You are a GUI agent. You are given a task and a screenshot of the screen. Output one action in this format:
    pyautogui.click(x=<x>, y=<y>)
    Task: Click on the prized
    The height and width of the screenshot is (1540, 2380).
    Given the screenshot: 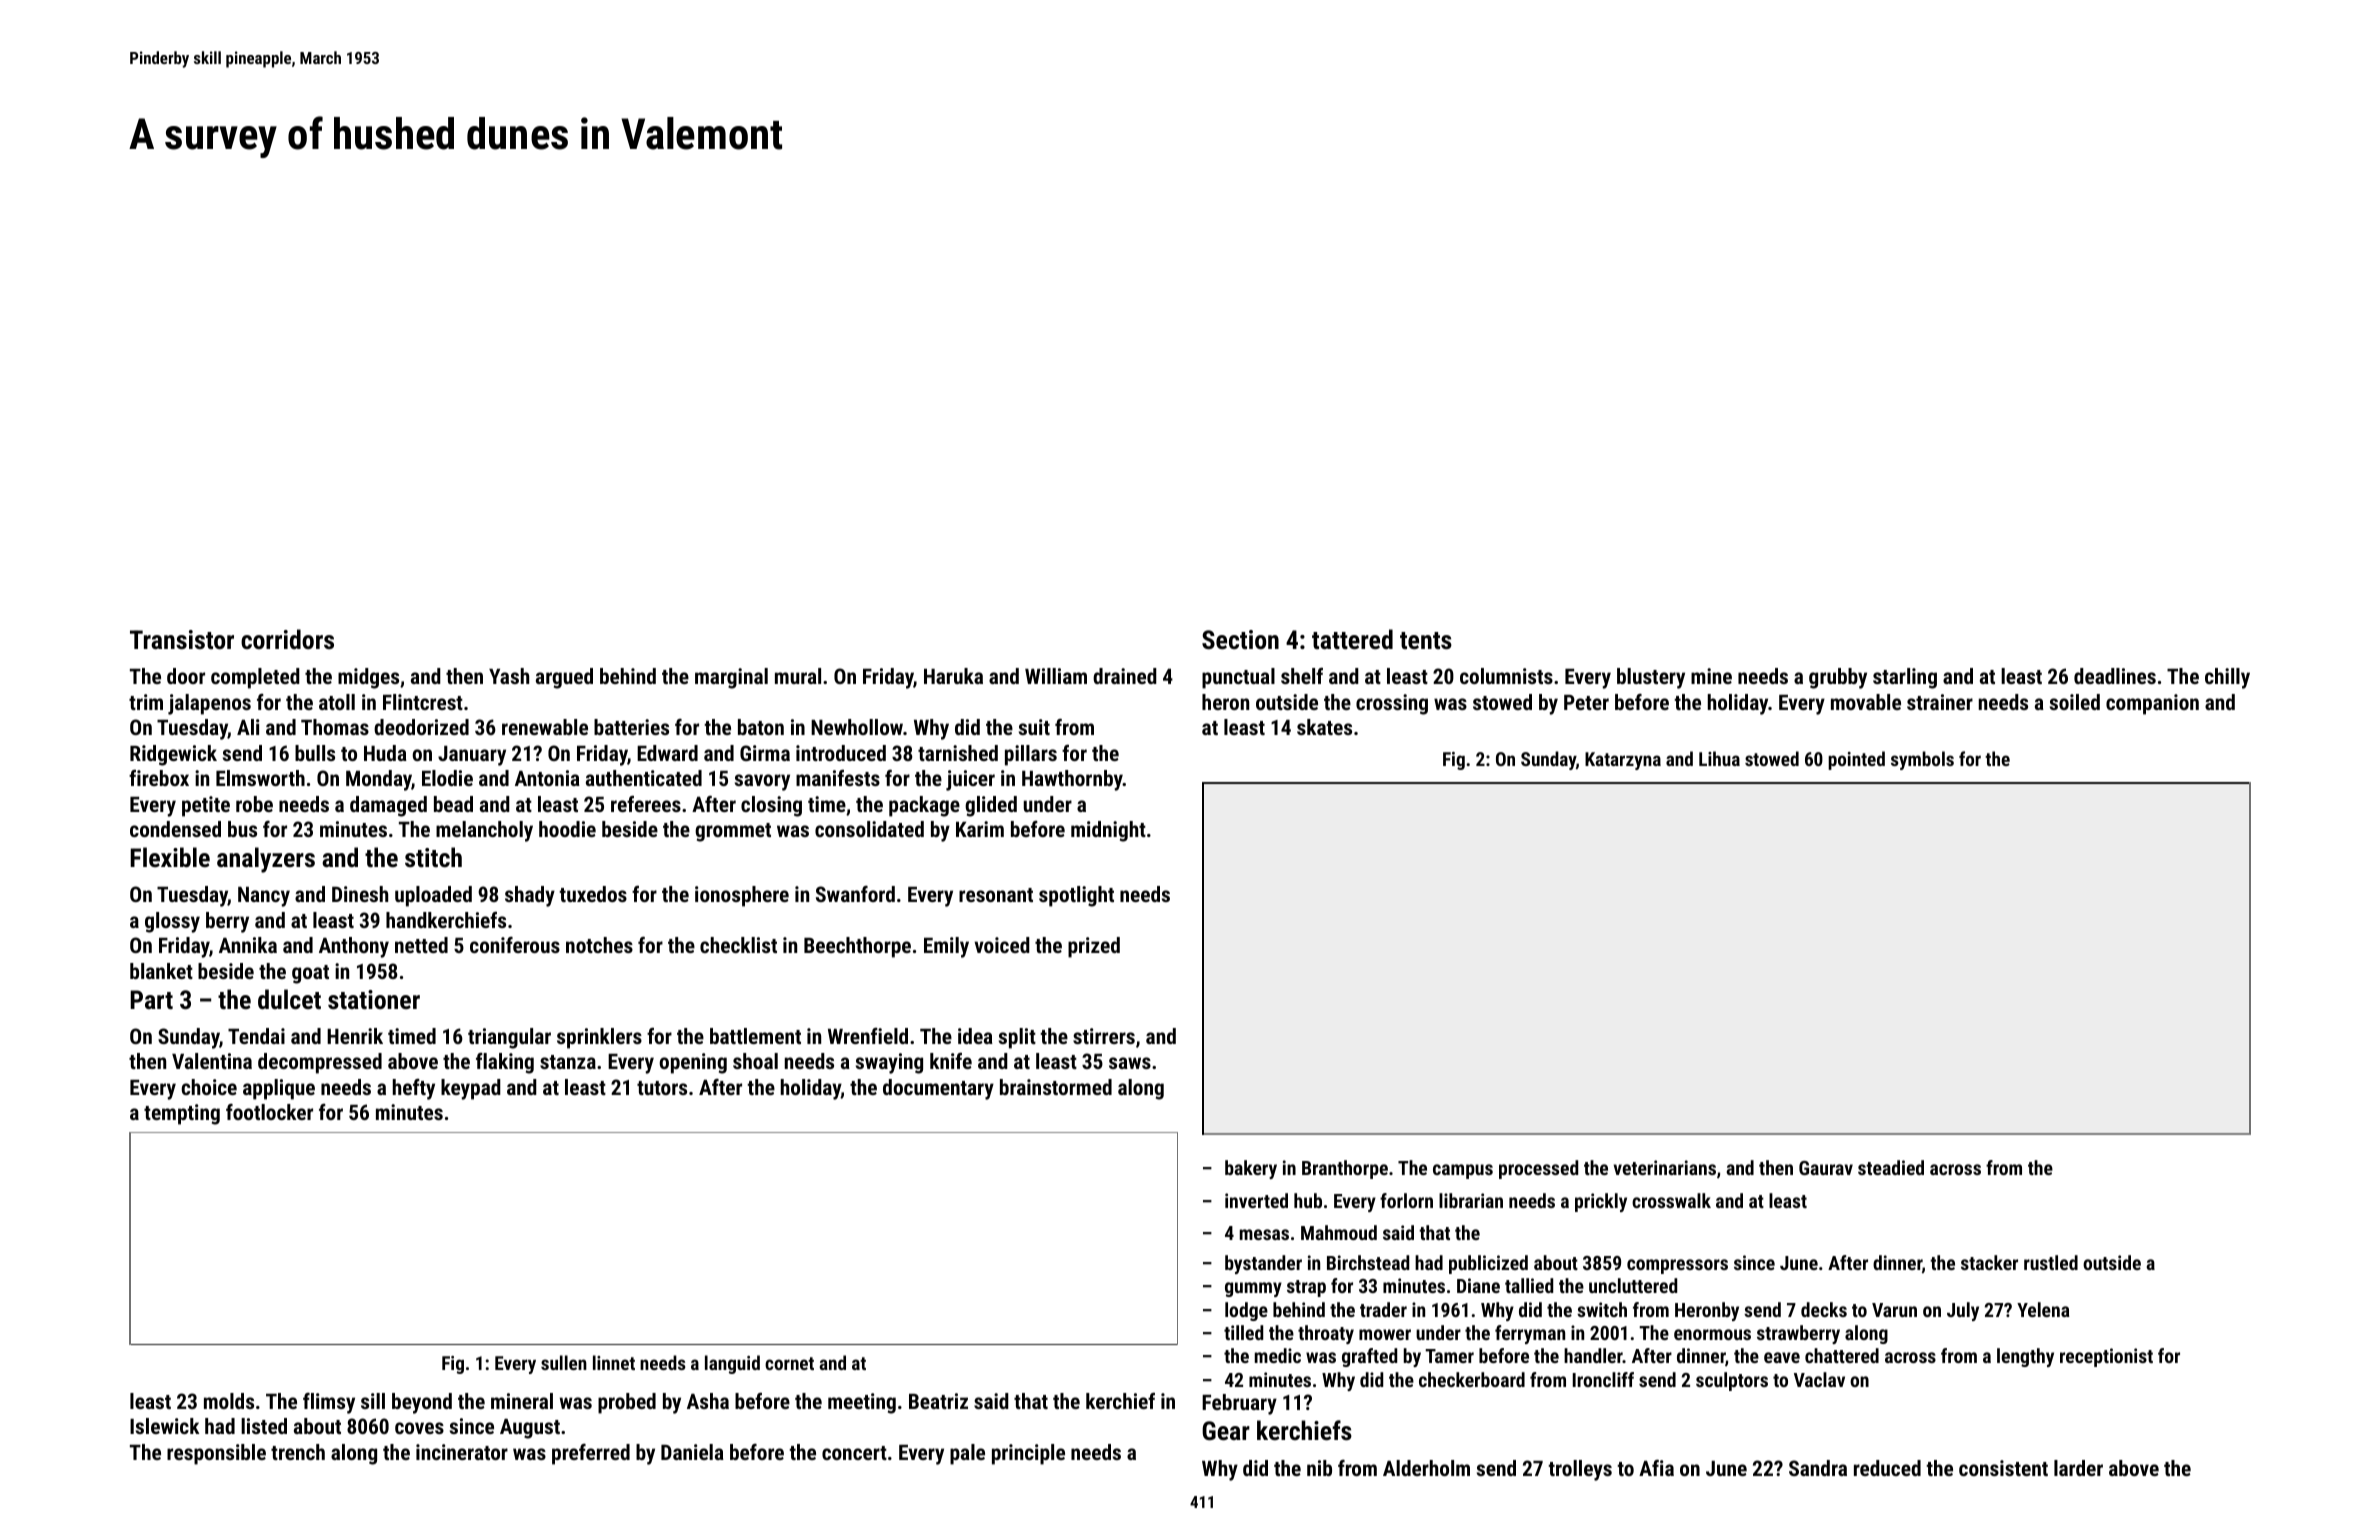 What is the action you would take?
    pyautogui.click(x=1094, y=947)
